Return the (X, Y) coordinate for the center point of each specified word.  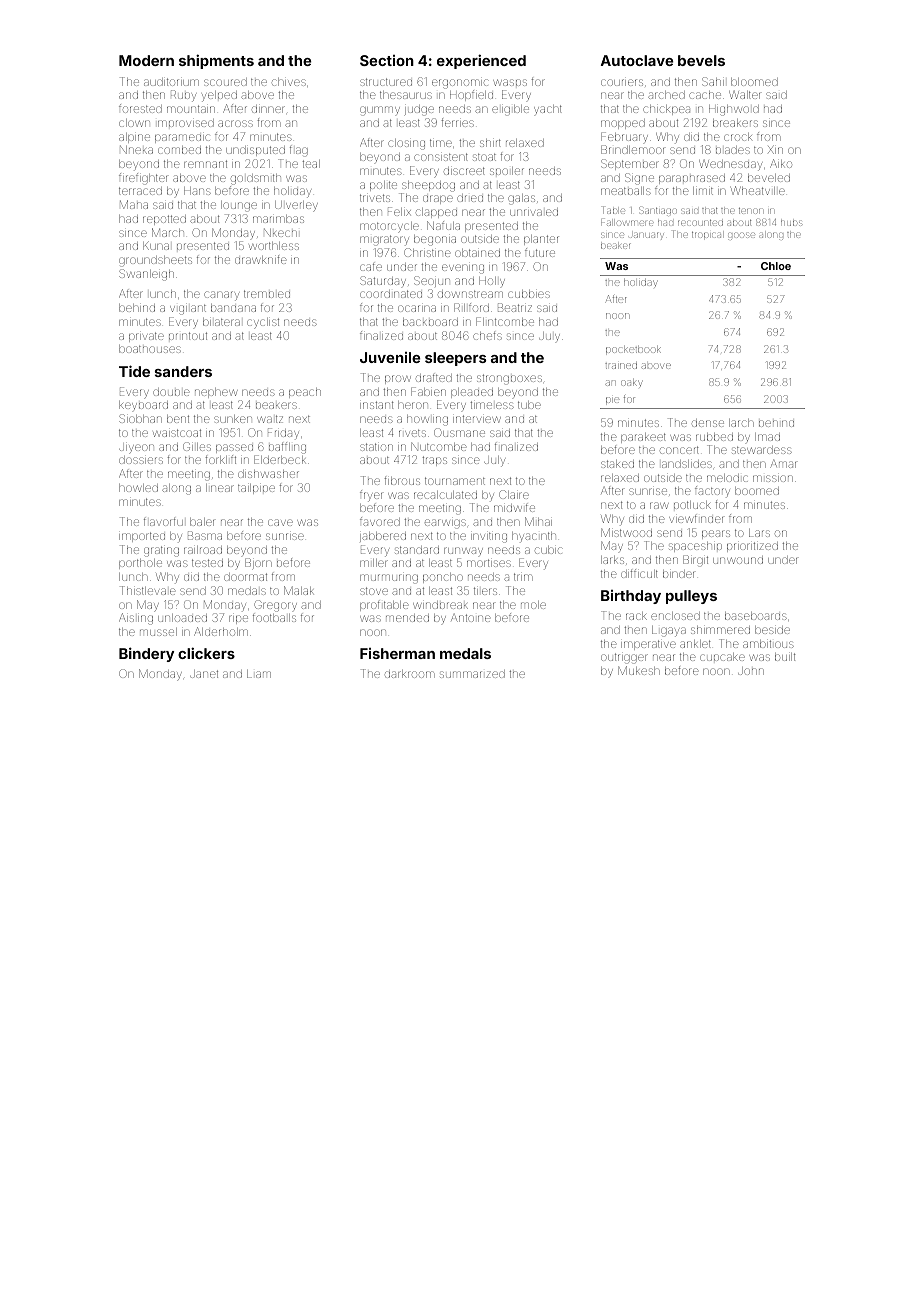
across (235, 123)
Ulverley (296, 206)
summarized (472, 674)
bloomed (754, 82)
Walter (744, 95)
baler (202, 522)
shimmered (720, 630)
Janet (204, 674)
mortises (489, 563)
